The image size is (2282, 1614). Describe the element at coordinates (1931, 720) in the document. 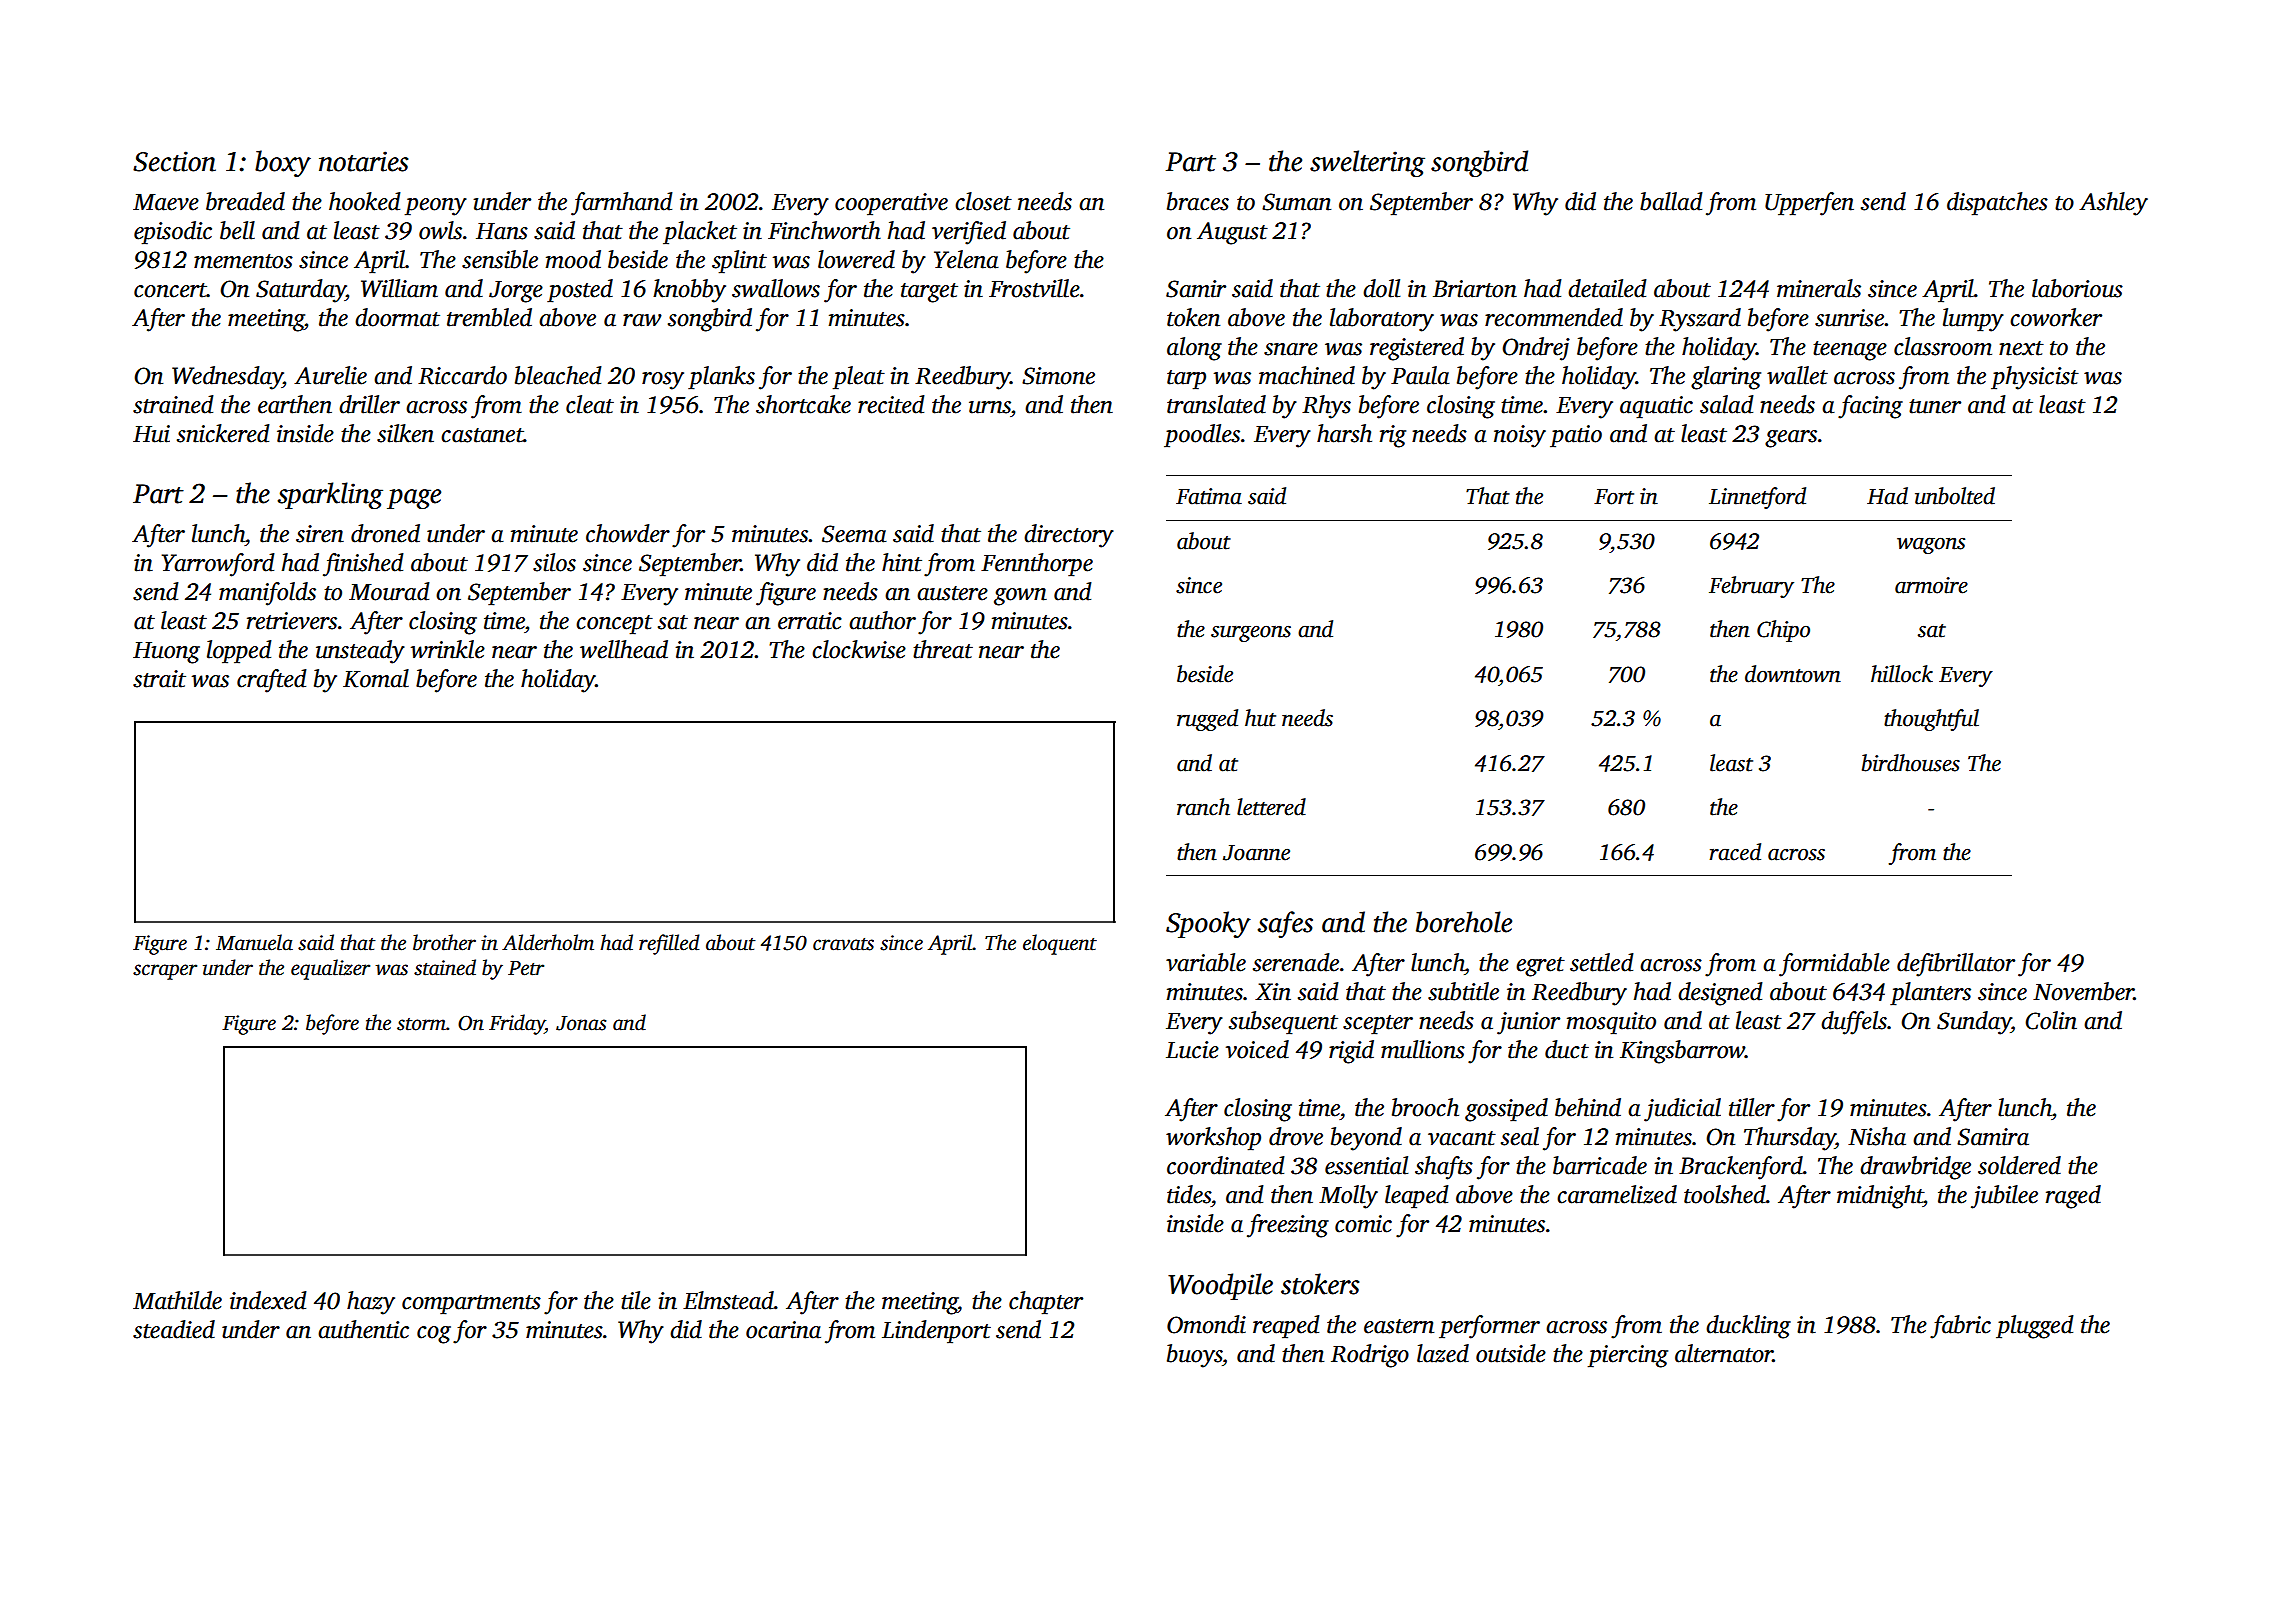

I see `thoughtful` at that location.
